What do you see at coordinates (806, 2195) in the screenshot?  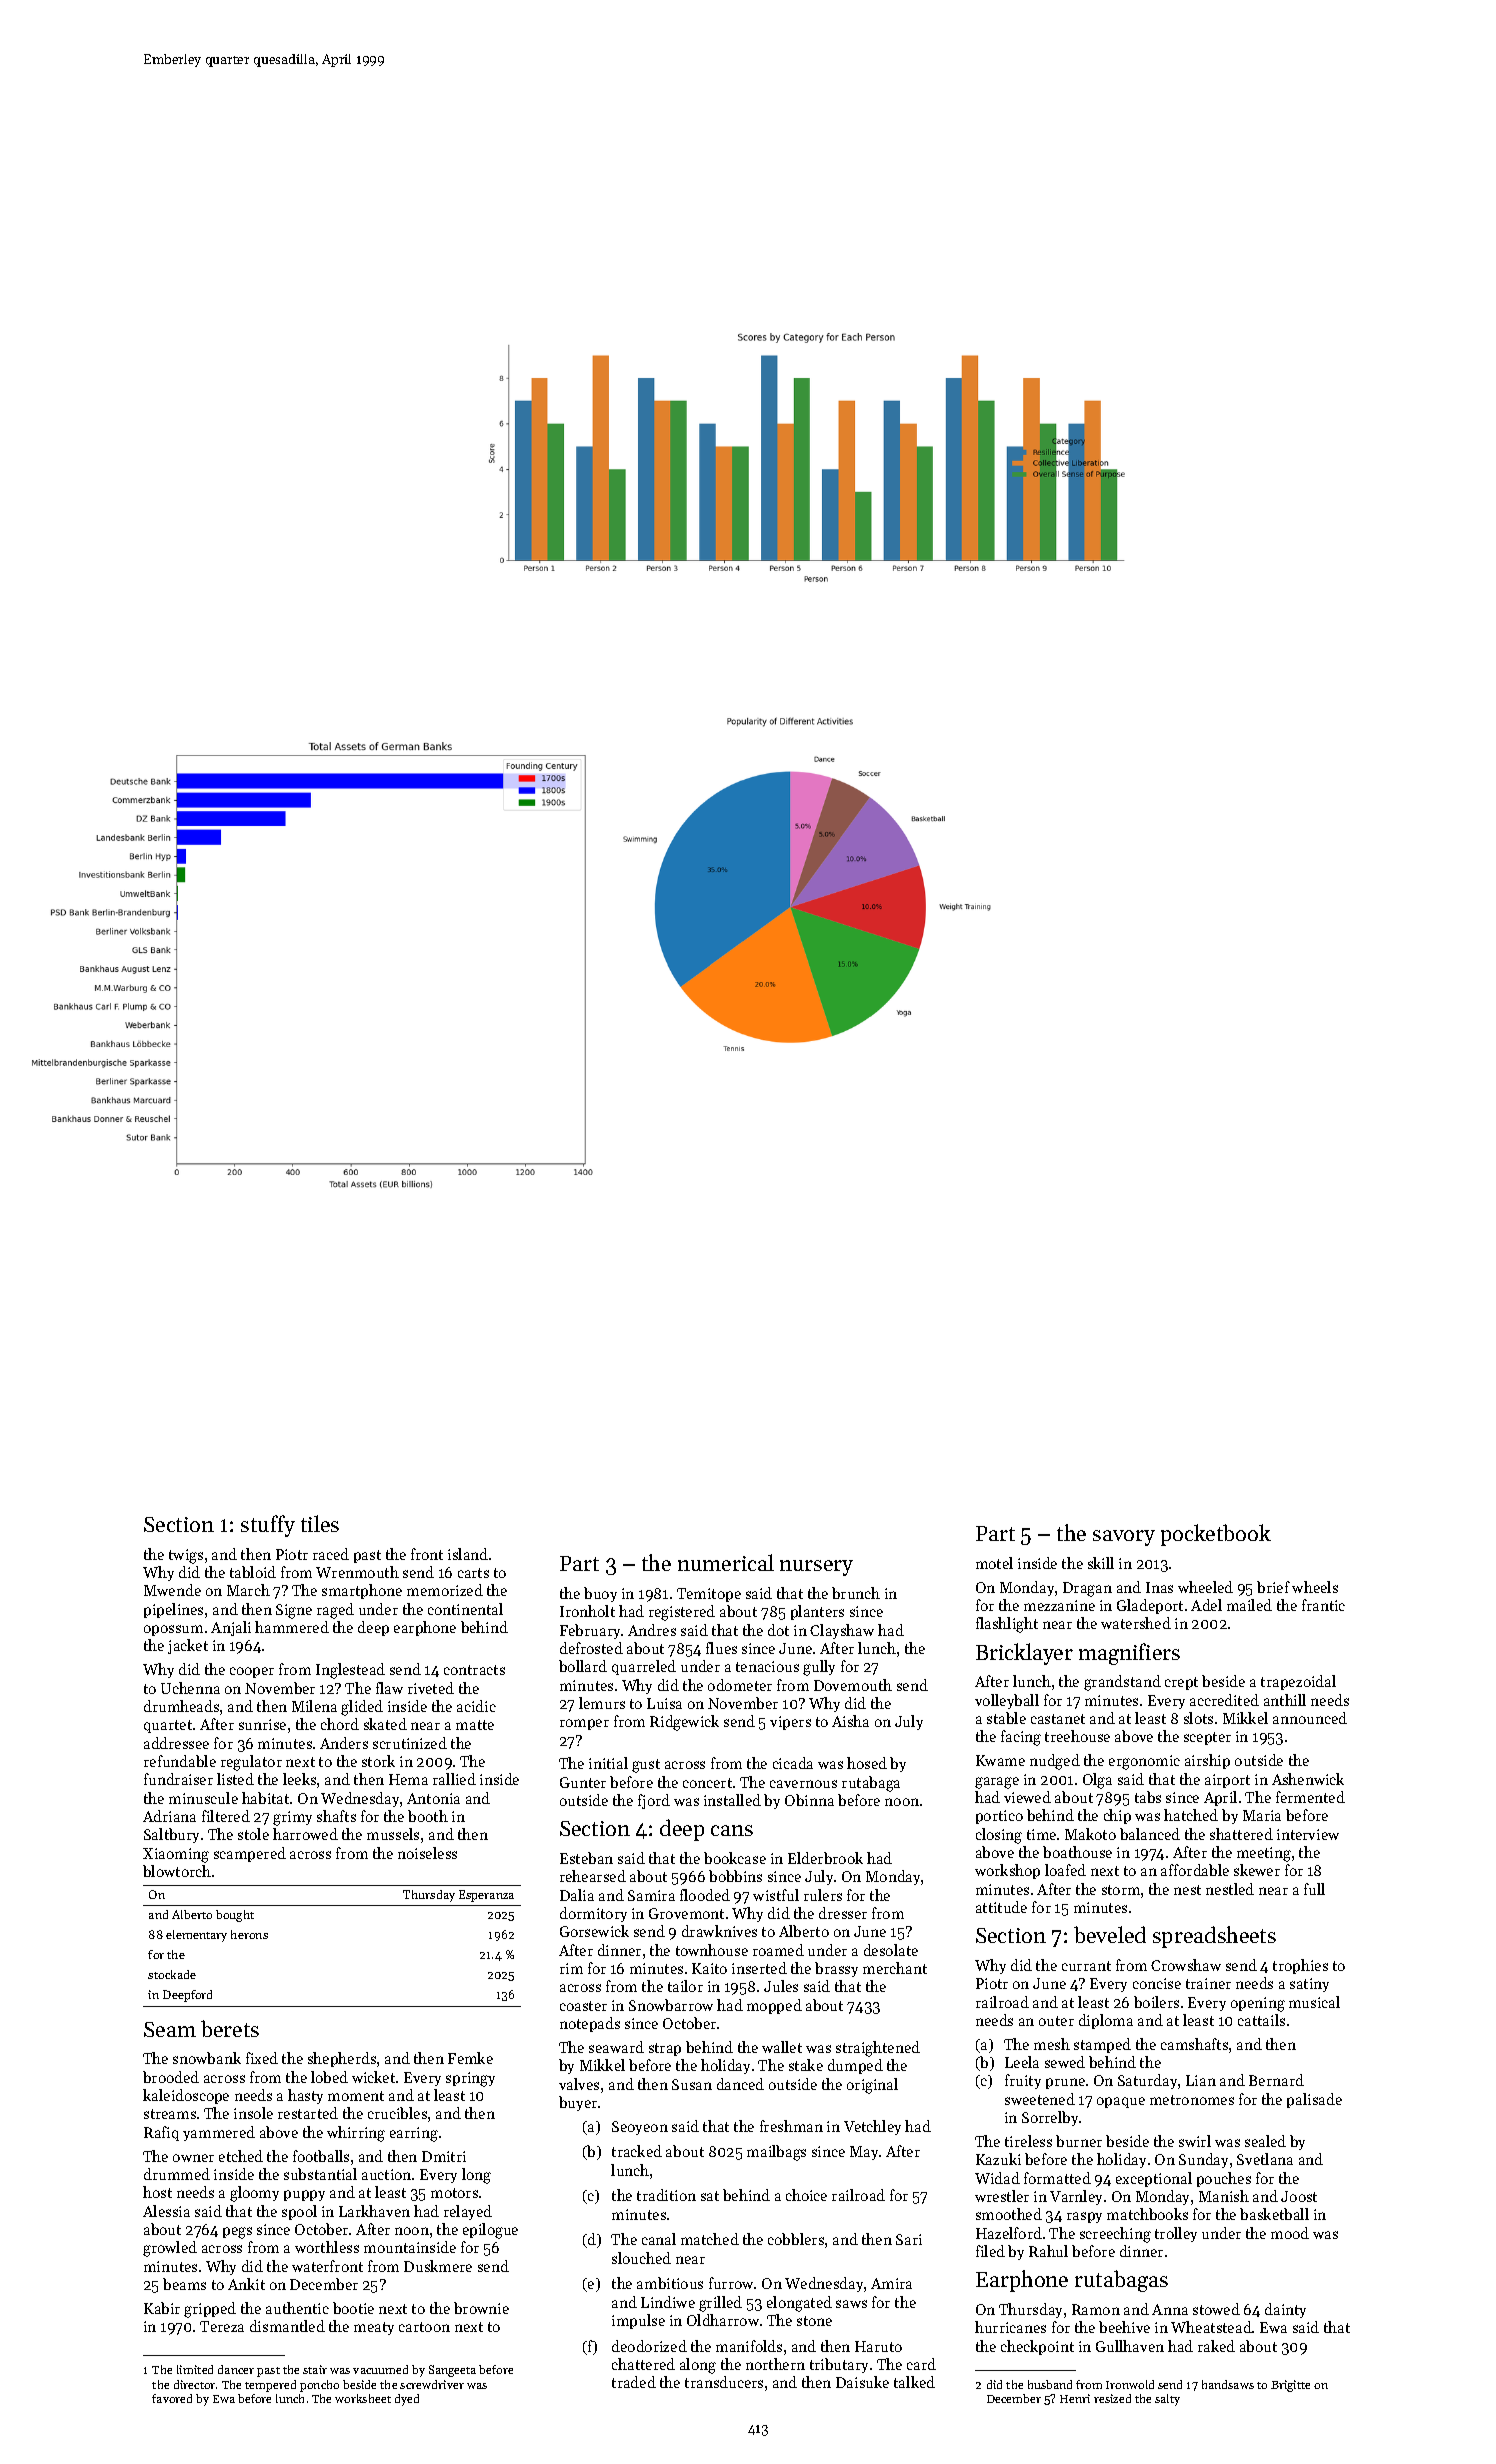 I see `choice` at bounding box center [806, 2195].
